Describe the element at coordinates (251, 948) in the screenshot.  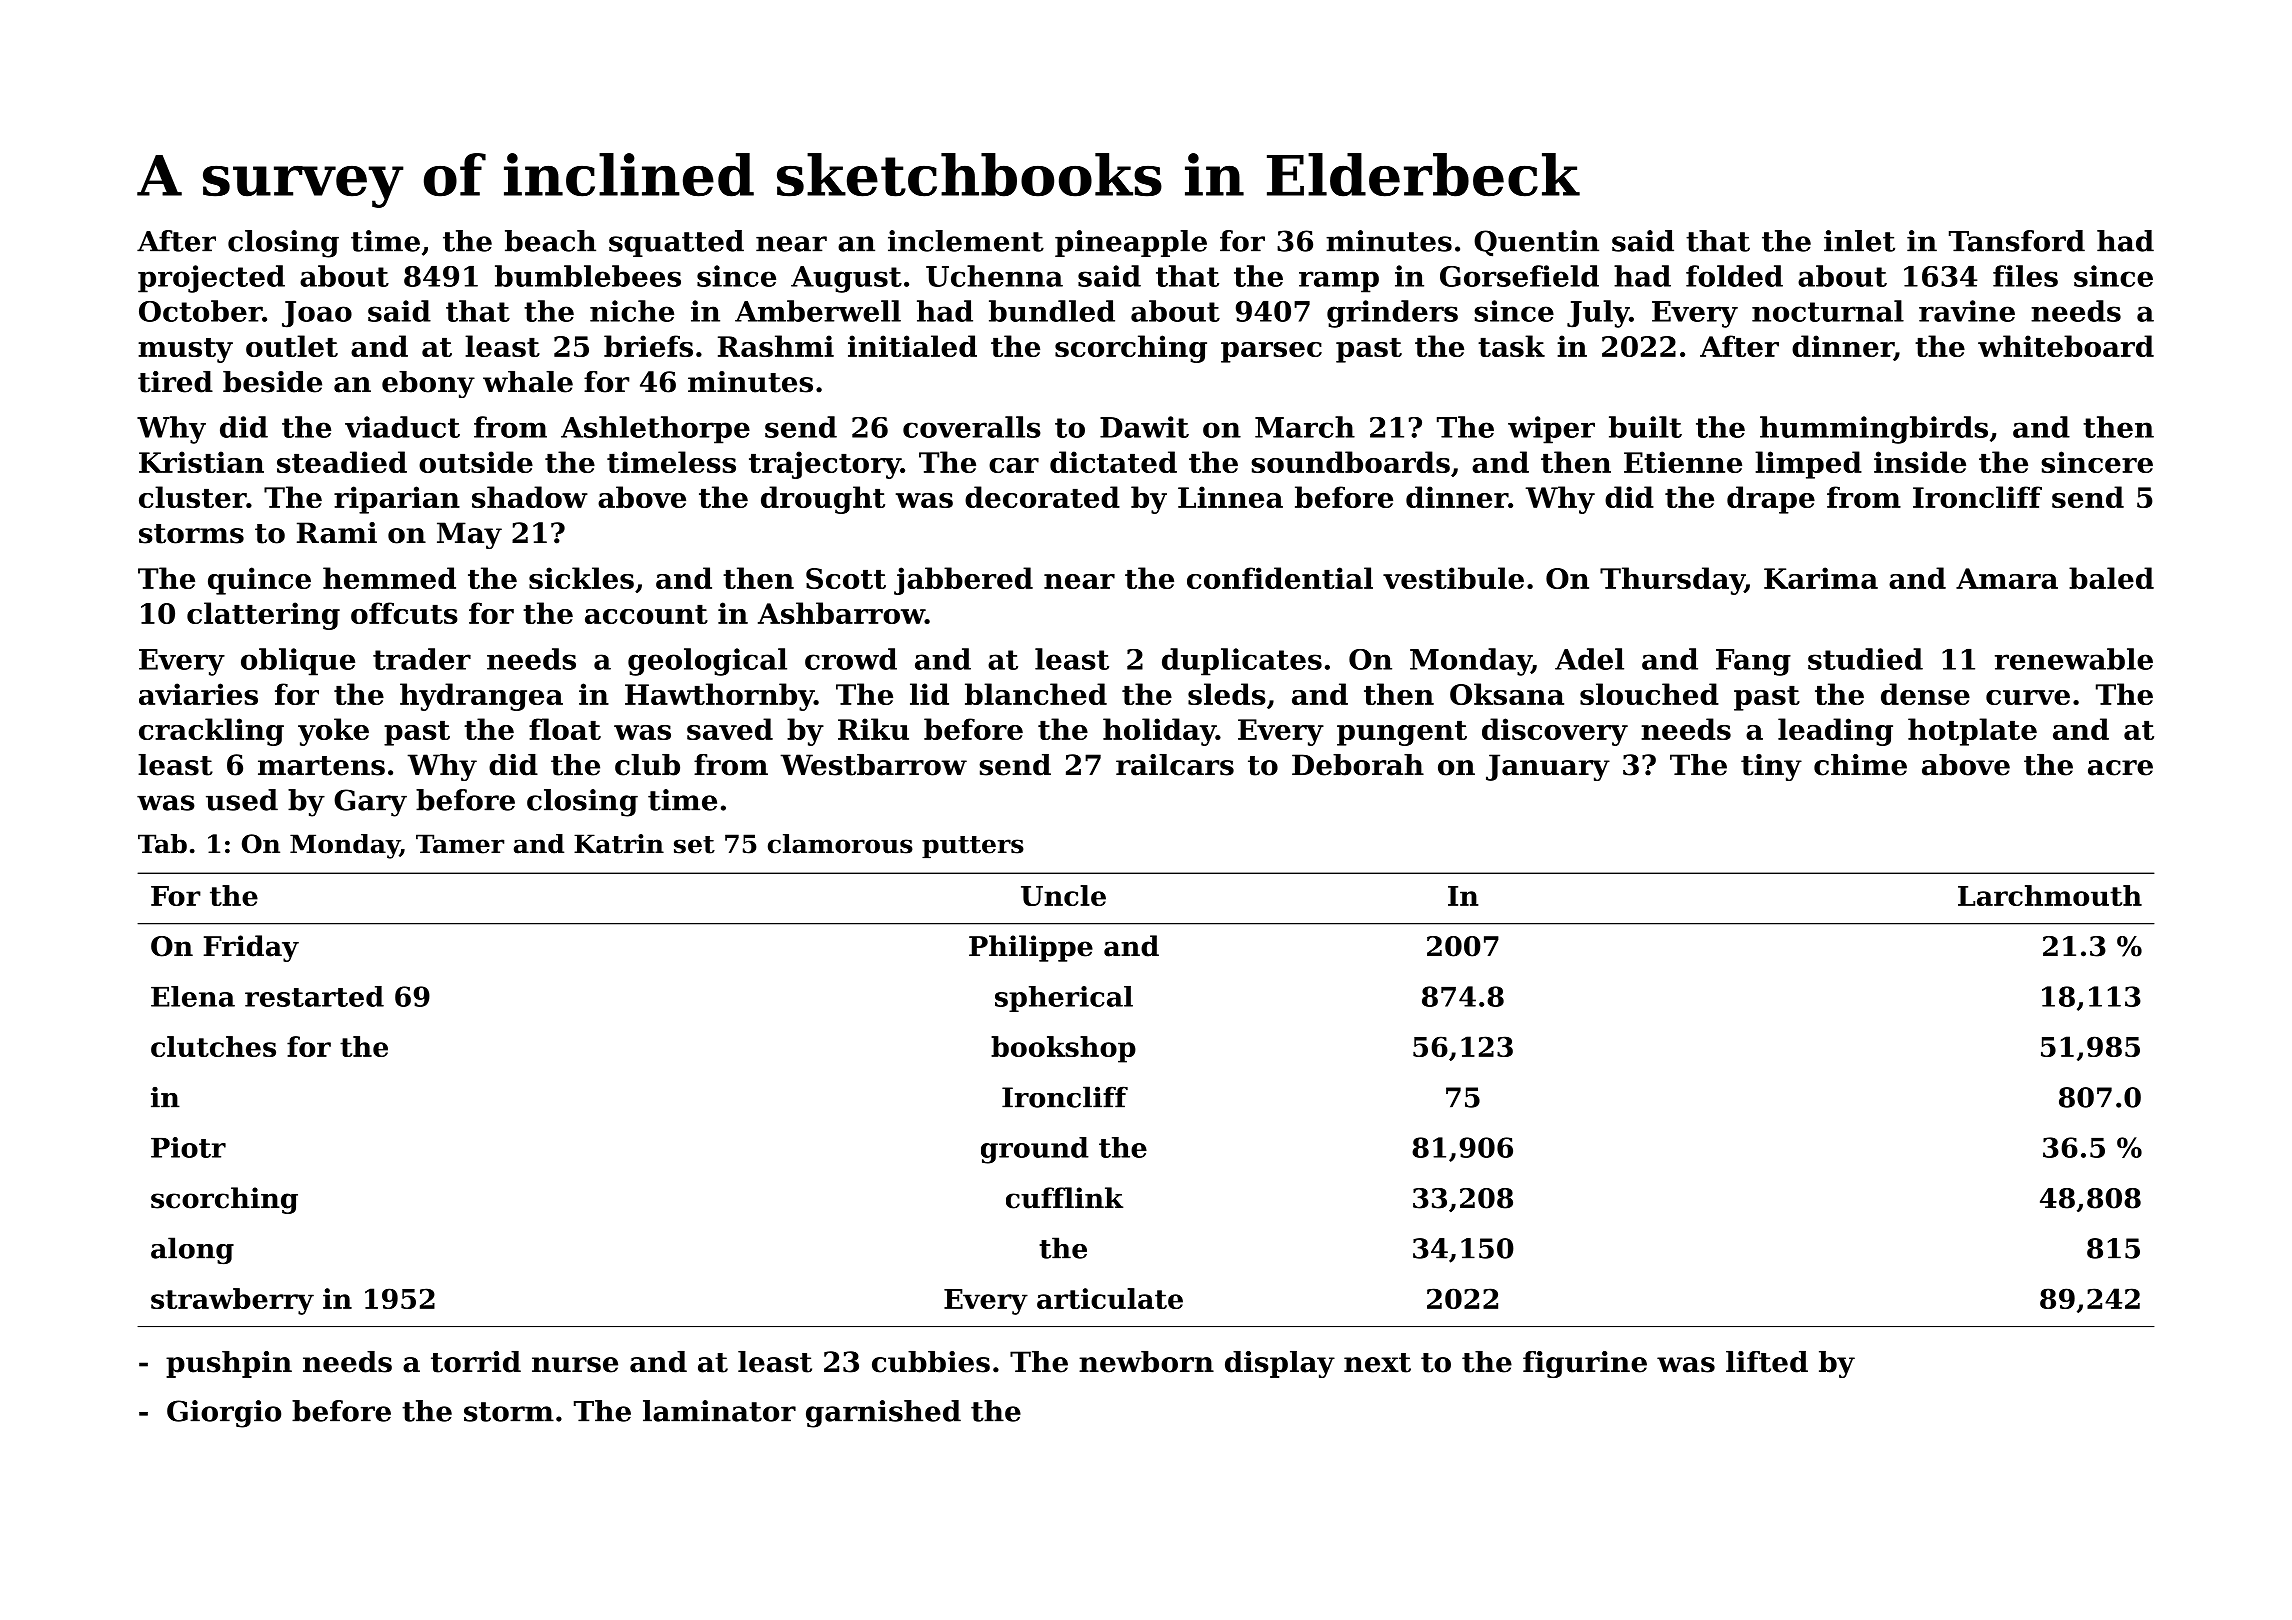
I see `Friday` at that location.
